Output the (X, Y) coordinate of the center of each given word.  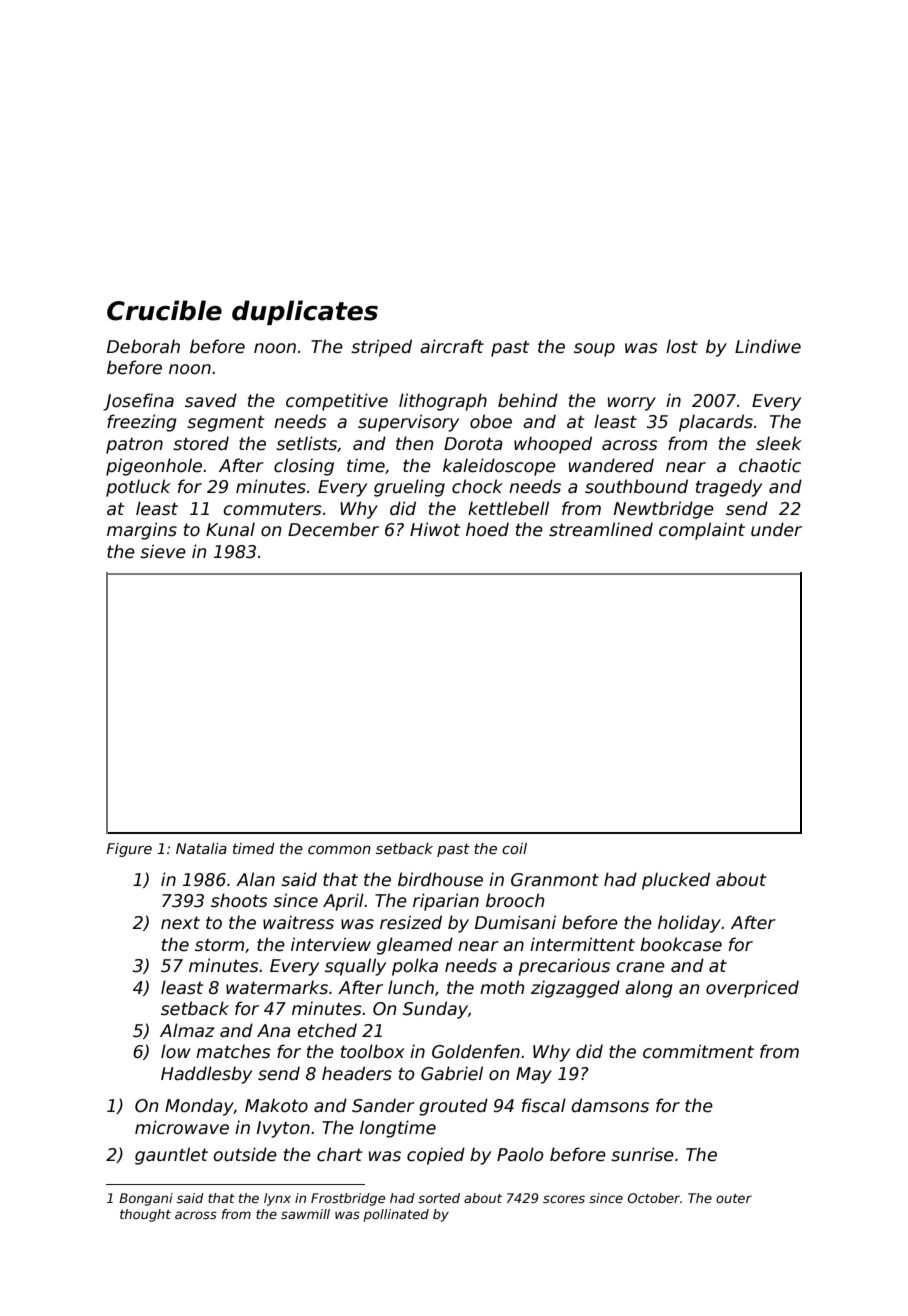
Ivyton (283, 1129)
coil (514, 848)
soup (594, 350)
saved (211, 400)
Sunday (435, 1010)
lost (682, 346)
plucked (676, 881)
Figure (129, 850)
